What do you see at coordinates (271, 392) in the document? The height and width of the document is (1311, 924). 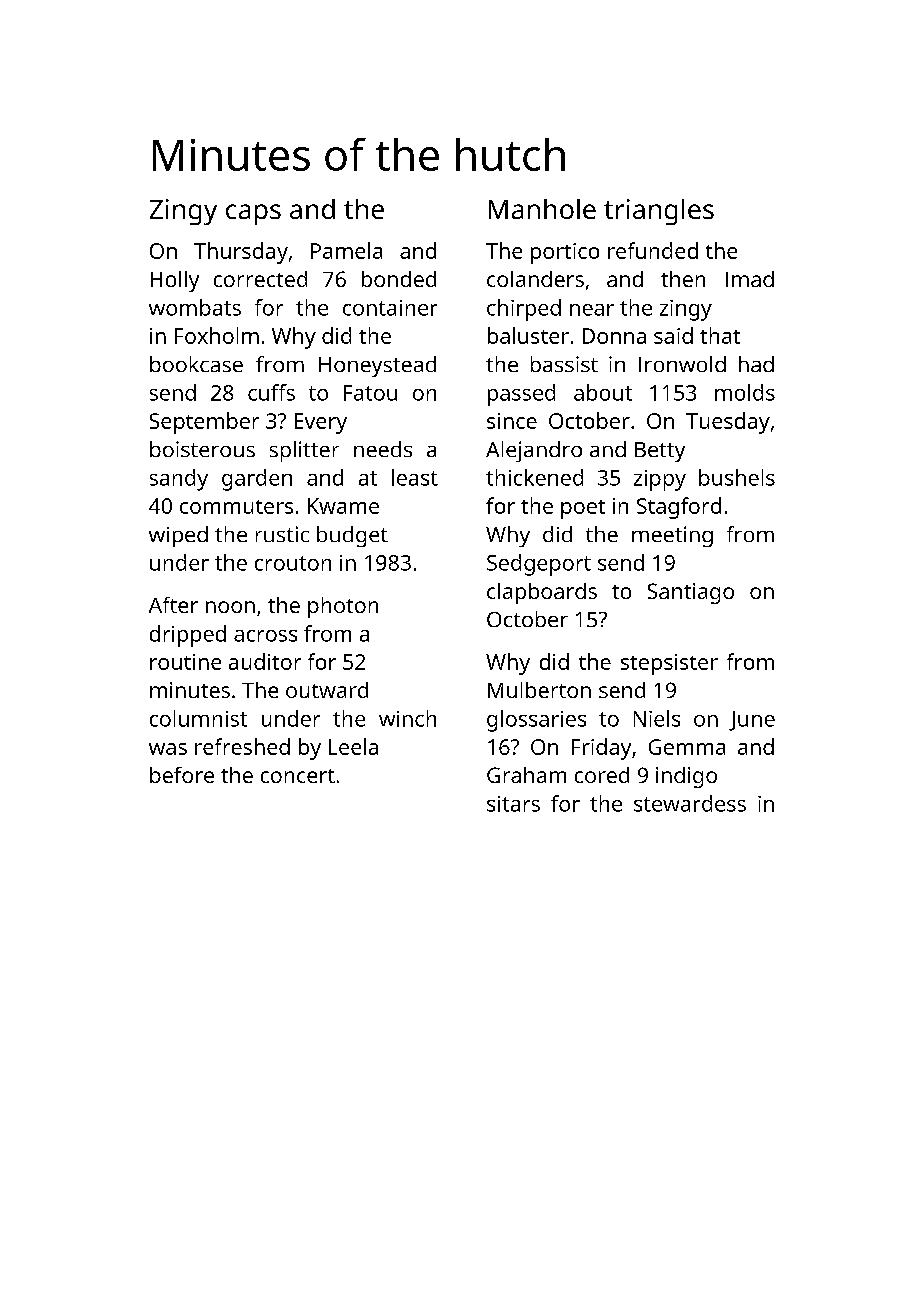 I see `cuffs` at bounding box center [271, 392].
